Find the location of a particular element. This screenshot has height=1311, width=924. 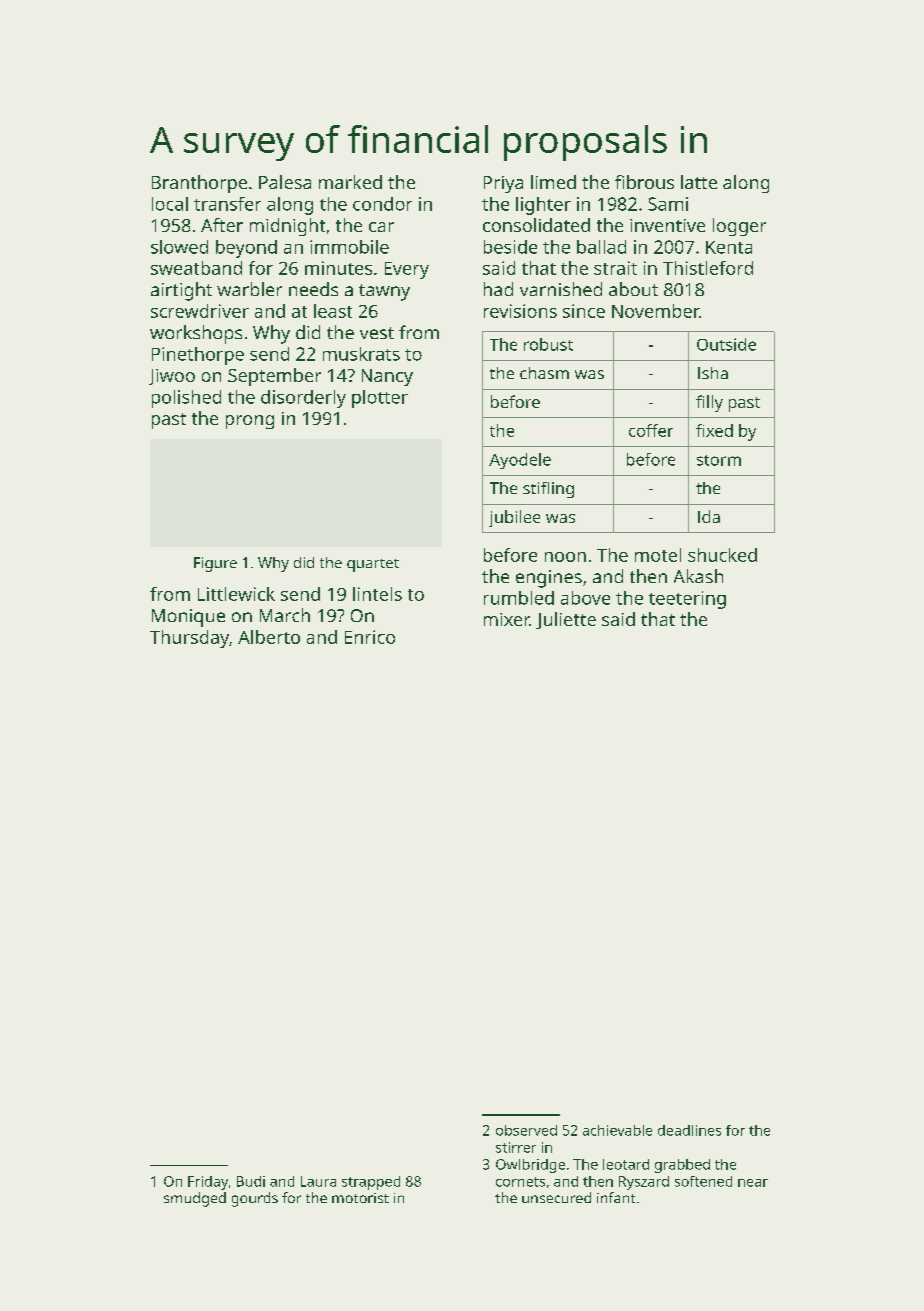

mixer is located at coordinates (507, 619).
